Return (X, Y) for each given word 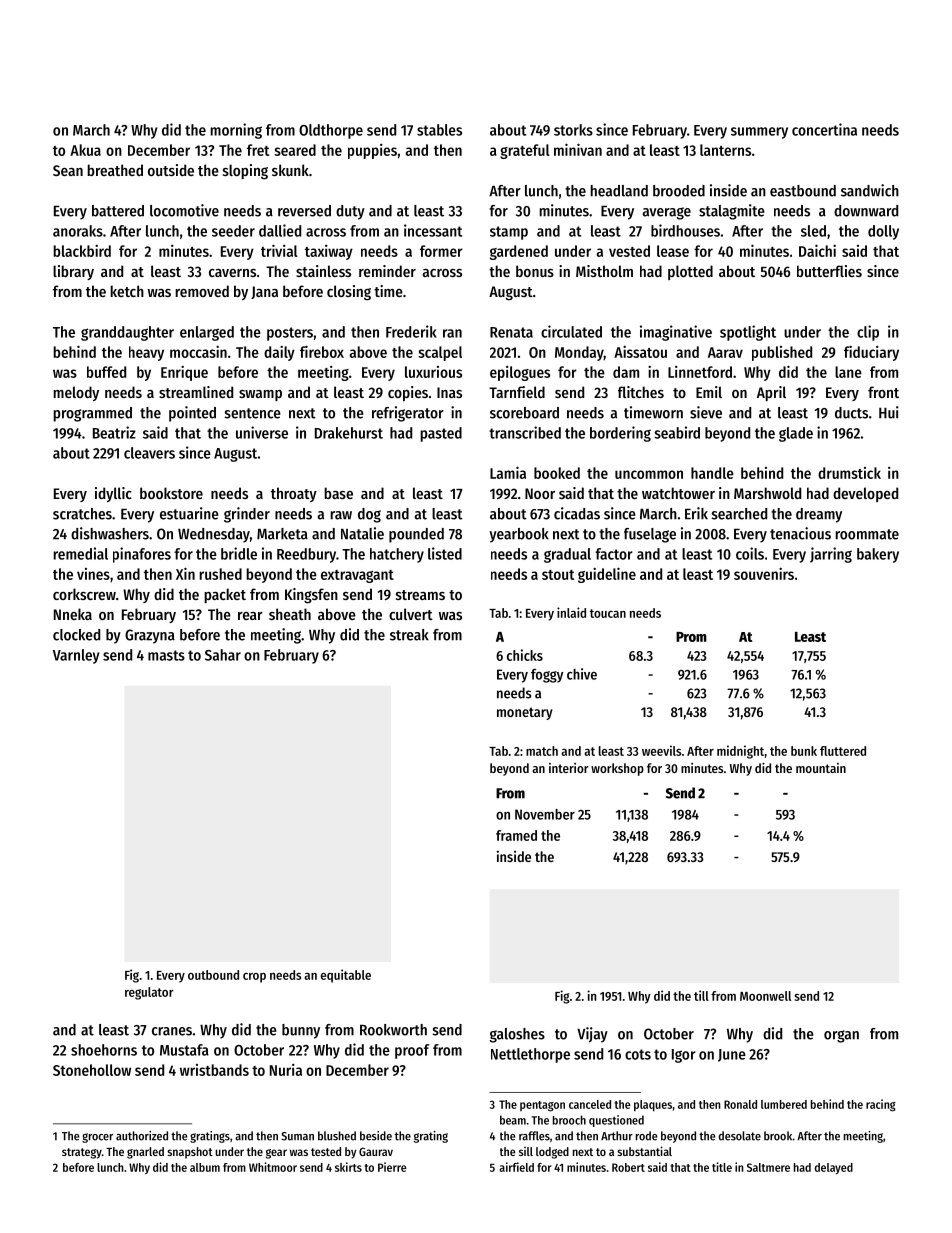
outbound (213, 975)
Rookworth (393, 1030)
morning (236, 131)
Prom (691, 637)
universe (262, 432)
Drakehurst (349, 433)
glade (796, 434)
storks (573, 130)
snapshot (190, 1153)
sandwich (870, 190)
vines (93, 574)
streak (409, 635)
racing (881, 1105)
